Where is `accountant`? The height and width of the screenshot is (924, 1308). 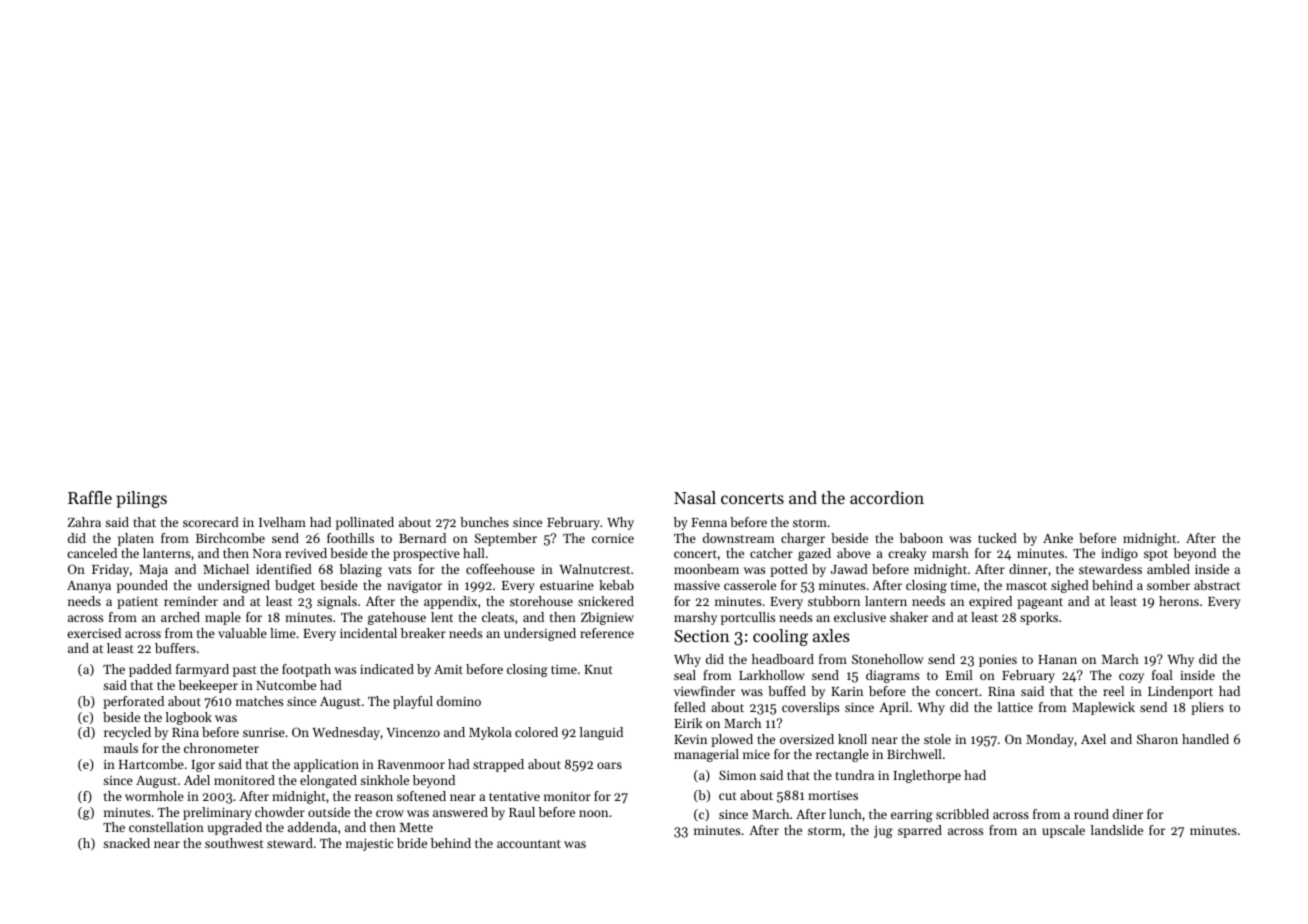 accountant is located at coordinates (529, 844).
